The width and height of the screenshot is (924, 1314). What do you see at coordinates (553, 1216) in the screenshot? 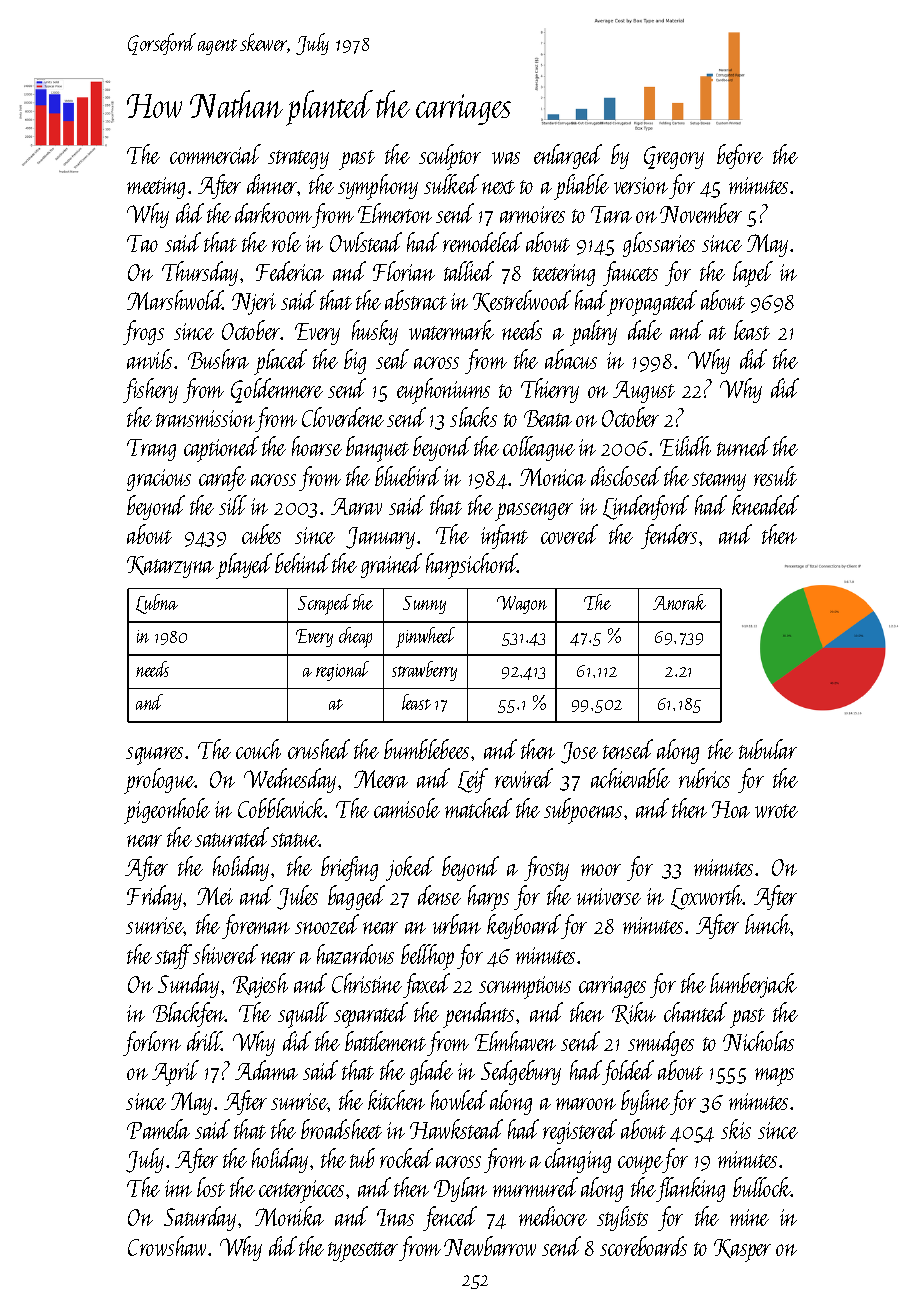
I see `mediocre` at bounding box center [553, 1216].
